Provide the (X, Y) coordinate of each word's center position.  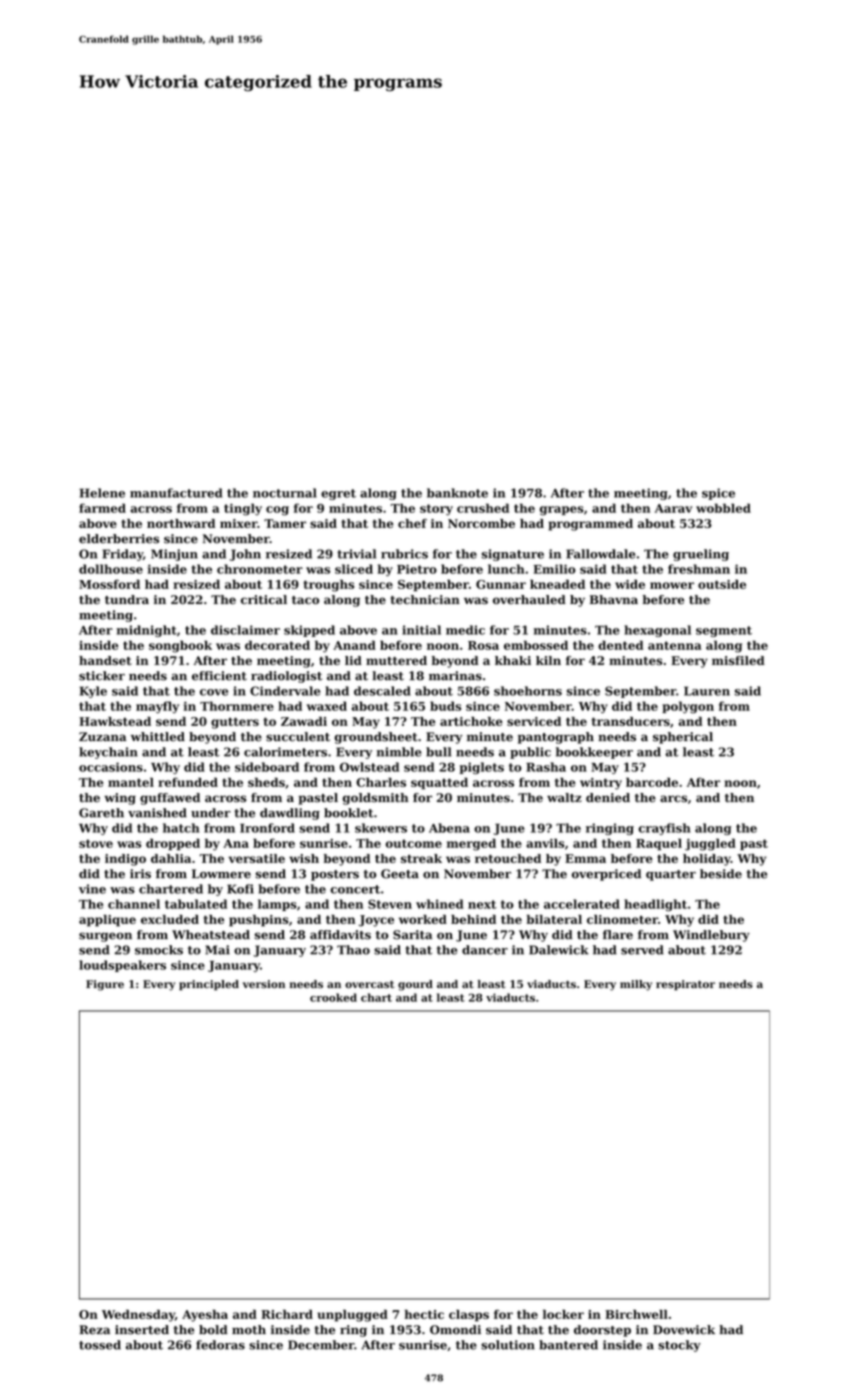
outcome (414, 843)
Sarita (412, 935)
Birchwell (636, 1314)
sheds (266, 782)
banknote (457, 493)
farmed (102, 508)
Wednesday (138, 1316)
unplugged (352, 1316)
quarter (671, 875)
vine (92, 889)
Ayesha (205, 1316)
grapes (562, 511)
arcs (673, 799)
